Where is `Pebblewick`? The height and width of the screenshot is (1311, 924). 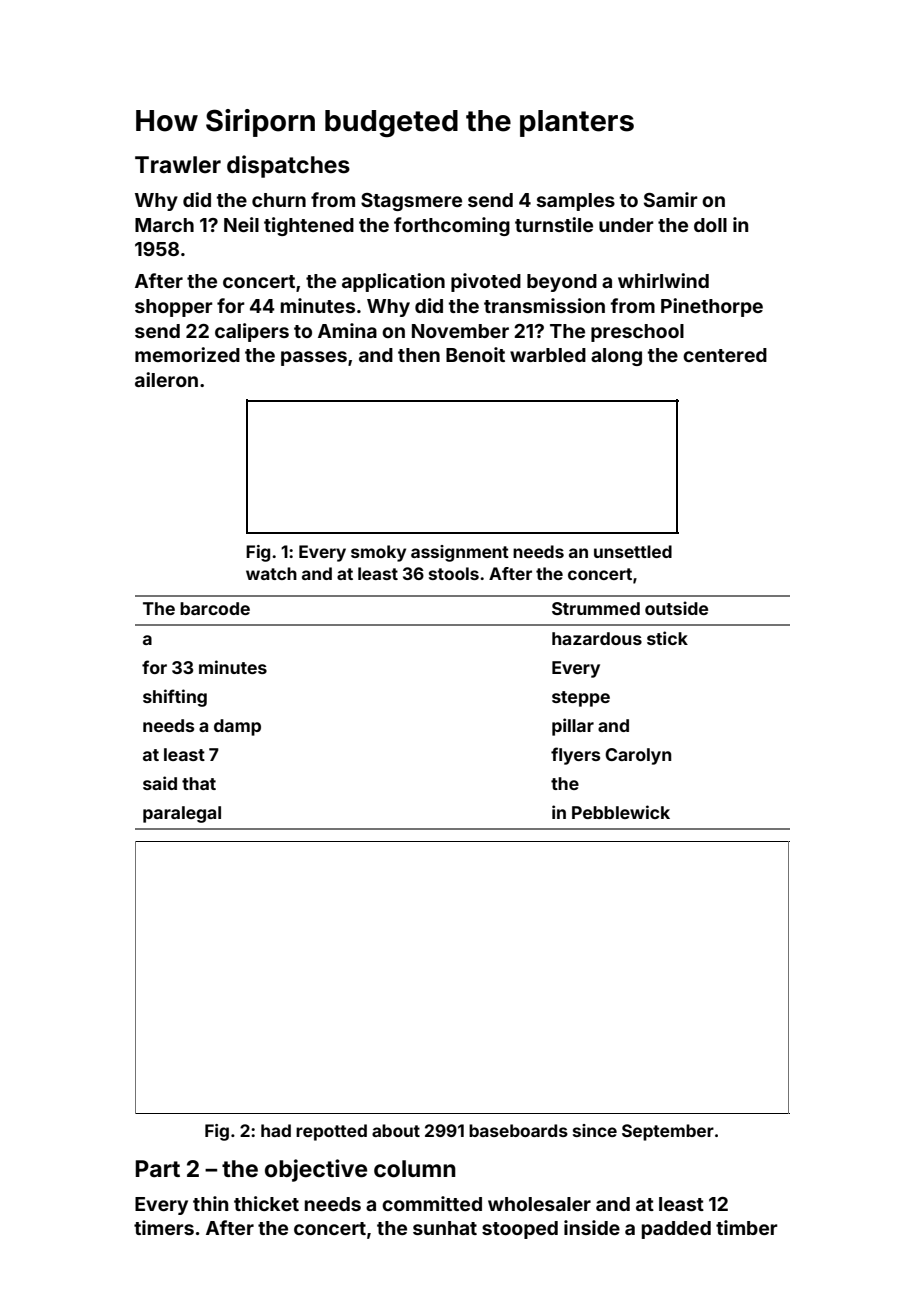 Pebblewick is located at coordinates (621, 812).
